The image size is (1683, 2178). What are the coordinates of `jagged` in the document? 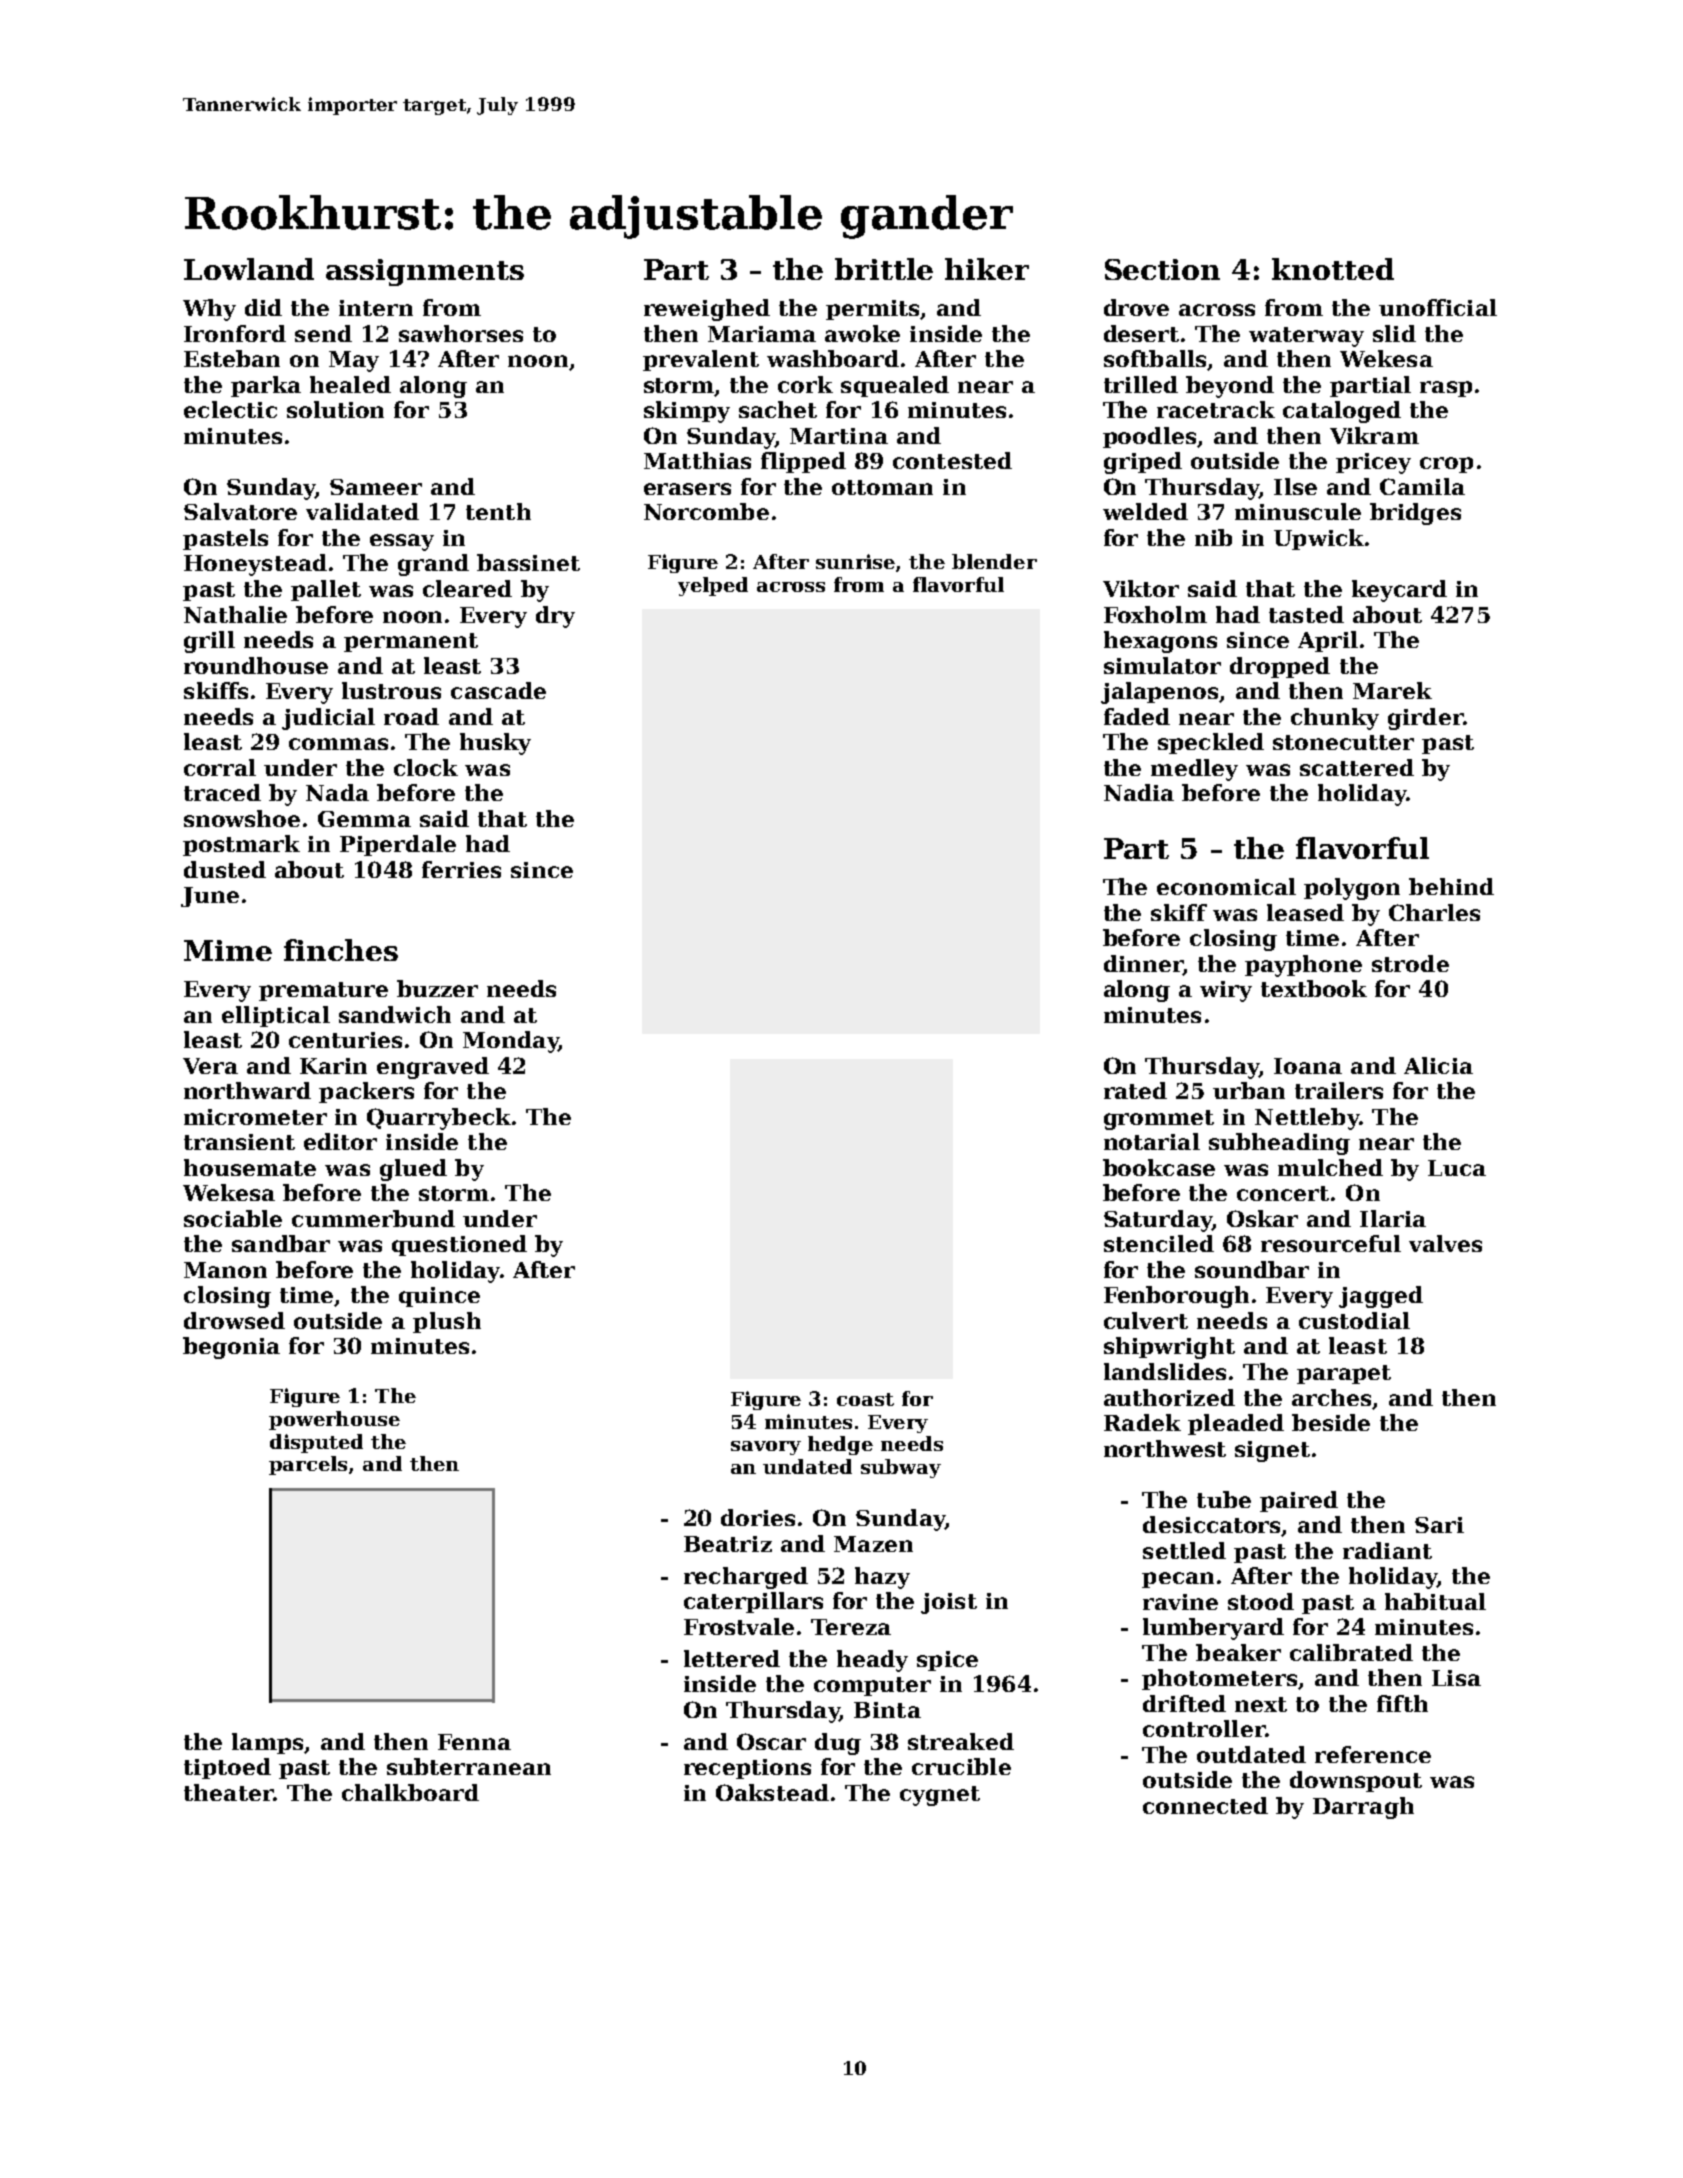 It's located at (1381, 1297).
